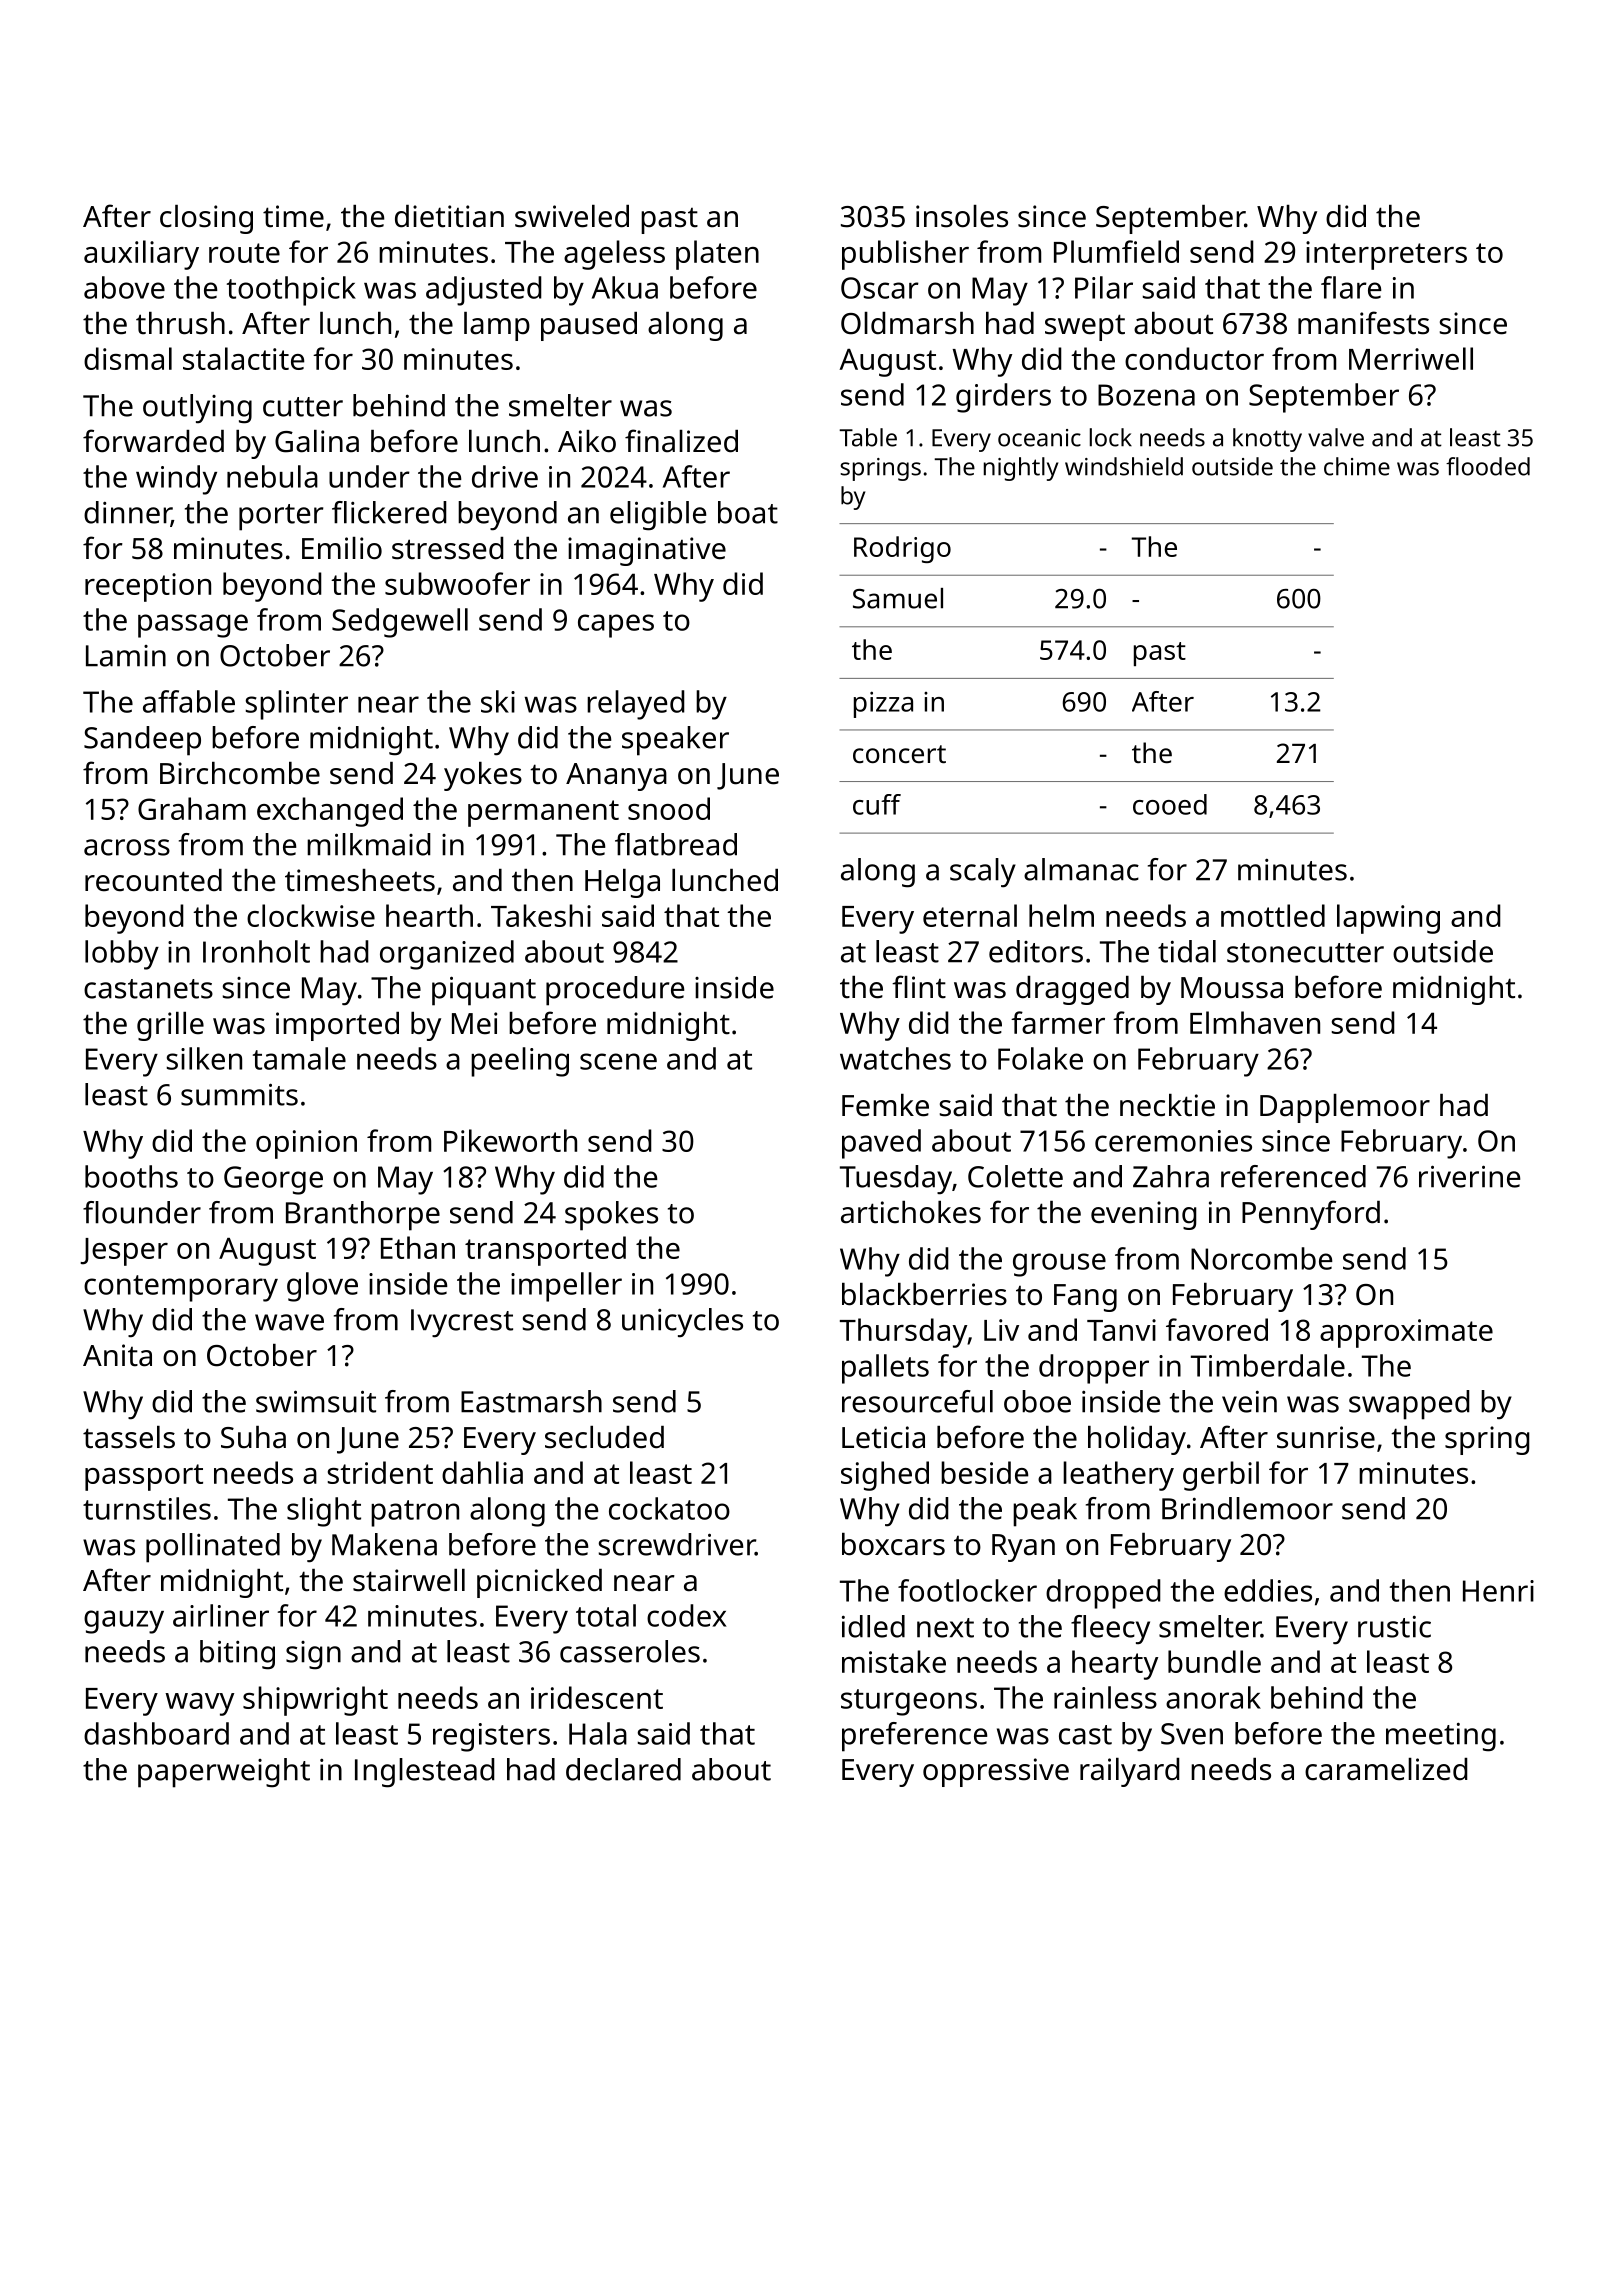 This page has height=2292, width=1620. Describe the element at coordinates (911, 1212) in the page. I see `artichokes` at that location.
